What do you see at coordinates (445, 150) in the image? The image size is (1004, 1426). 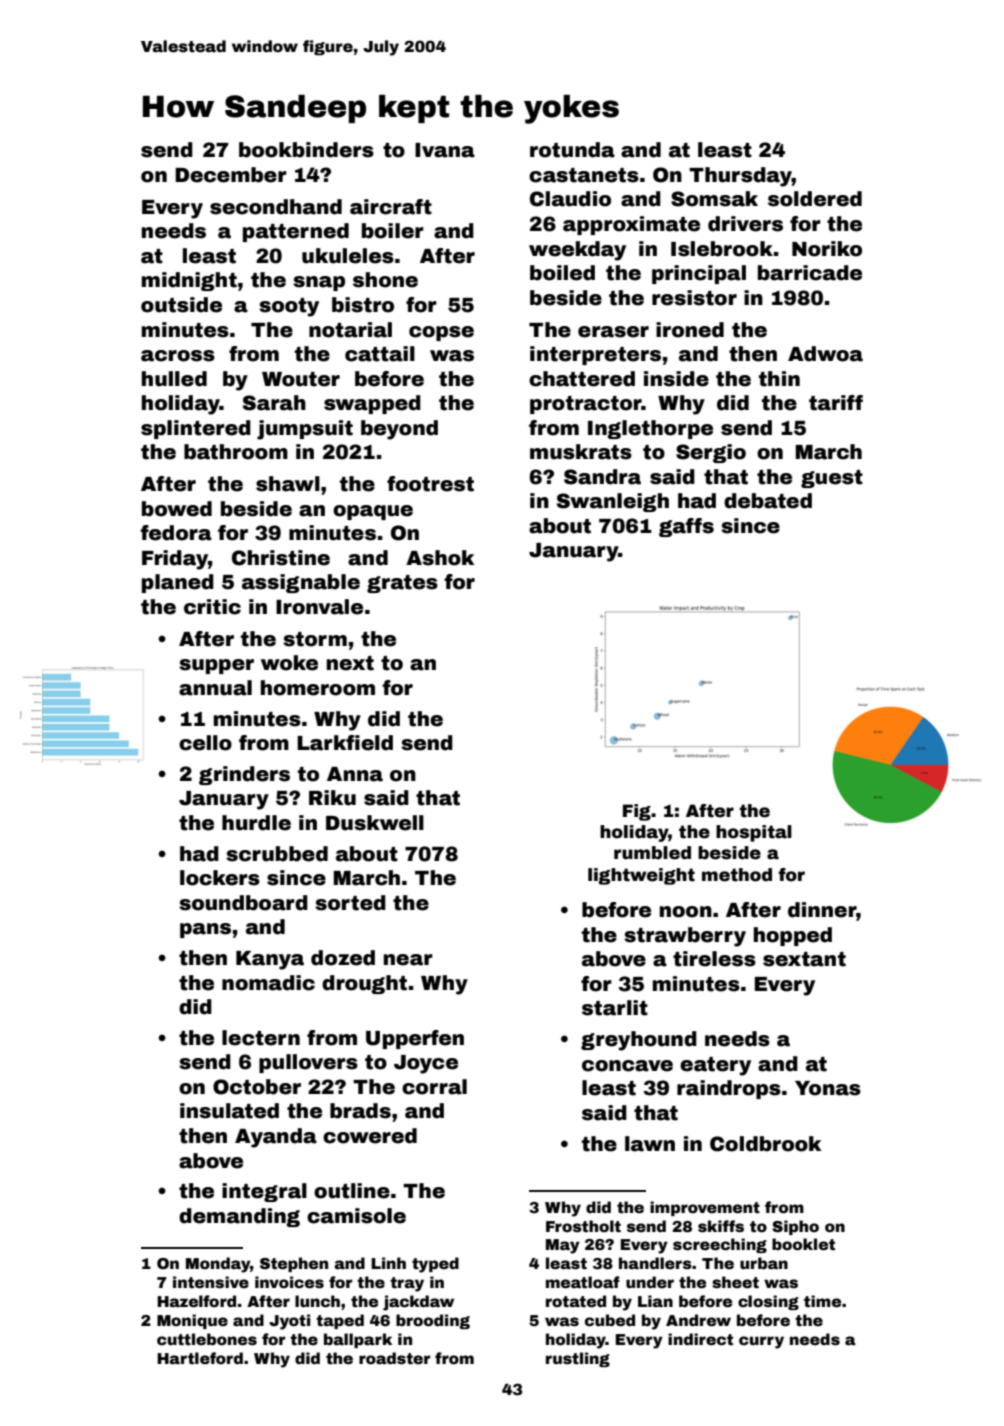 I see `Ivana` at bounding box center [445, 150].
